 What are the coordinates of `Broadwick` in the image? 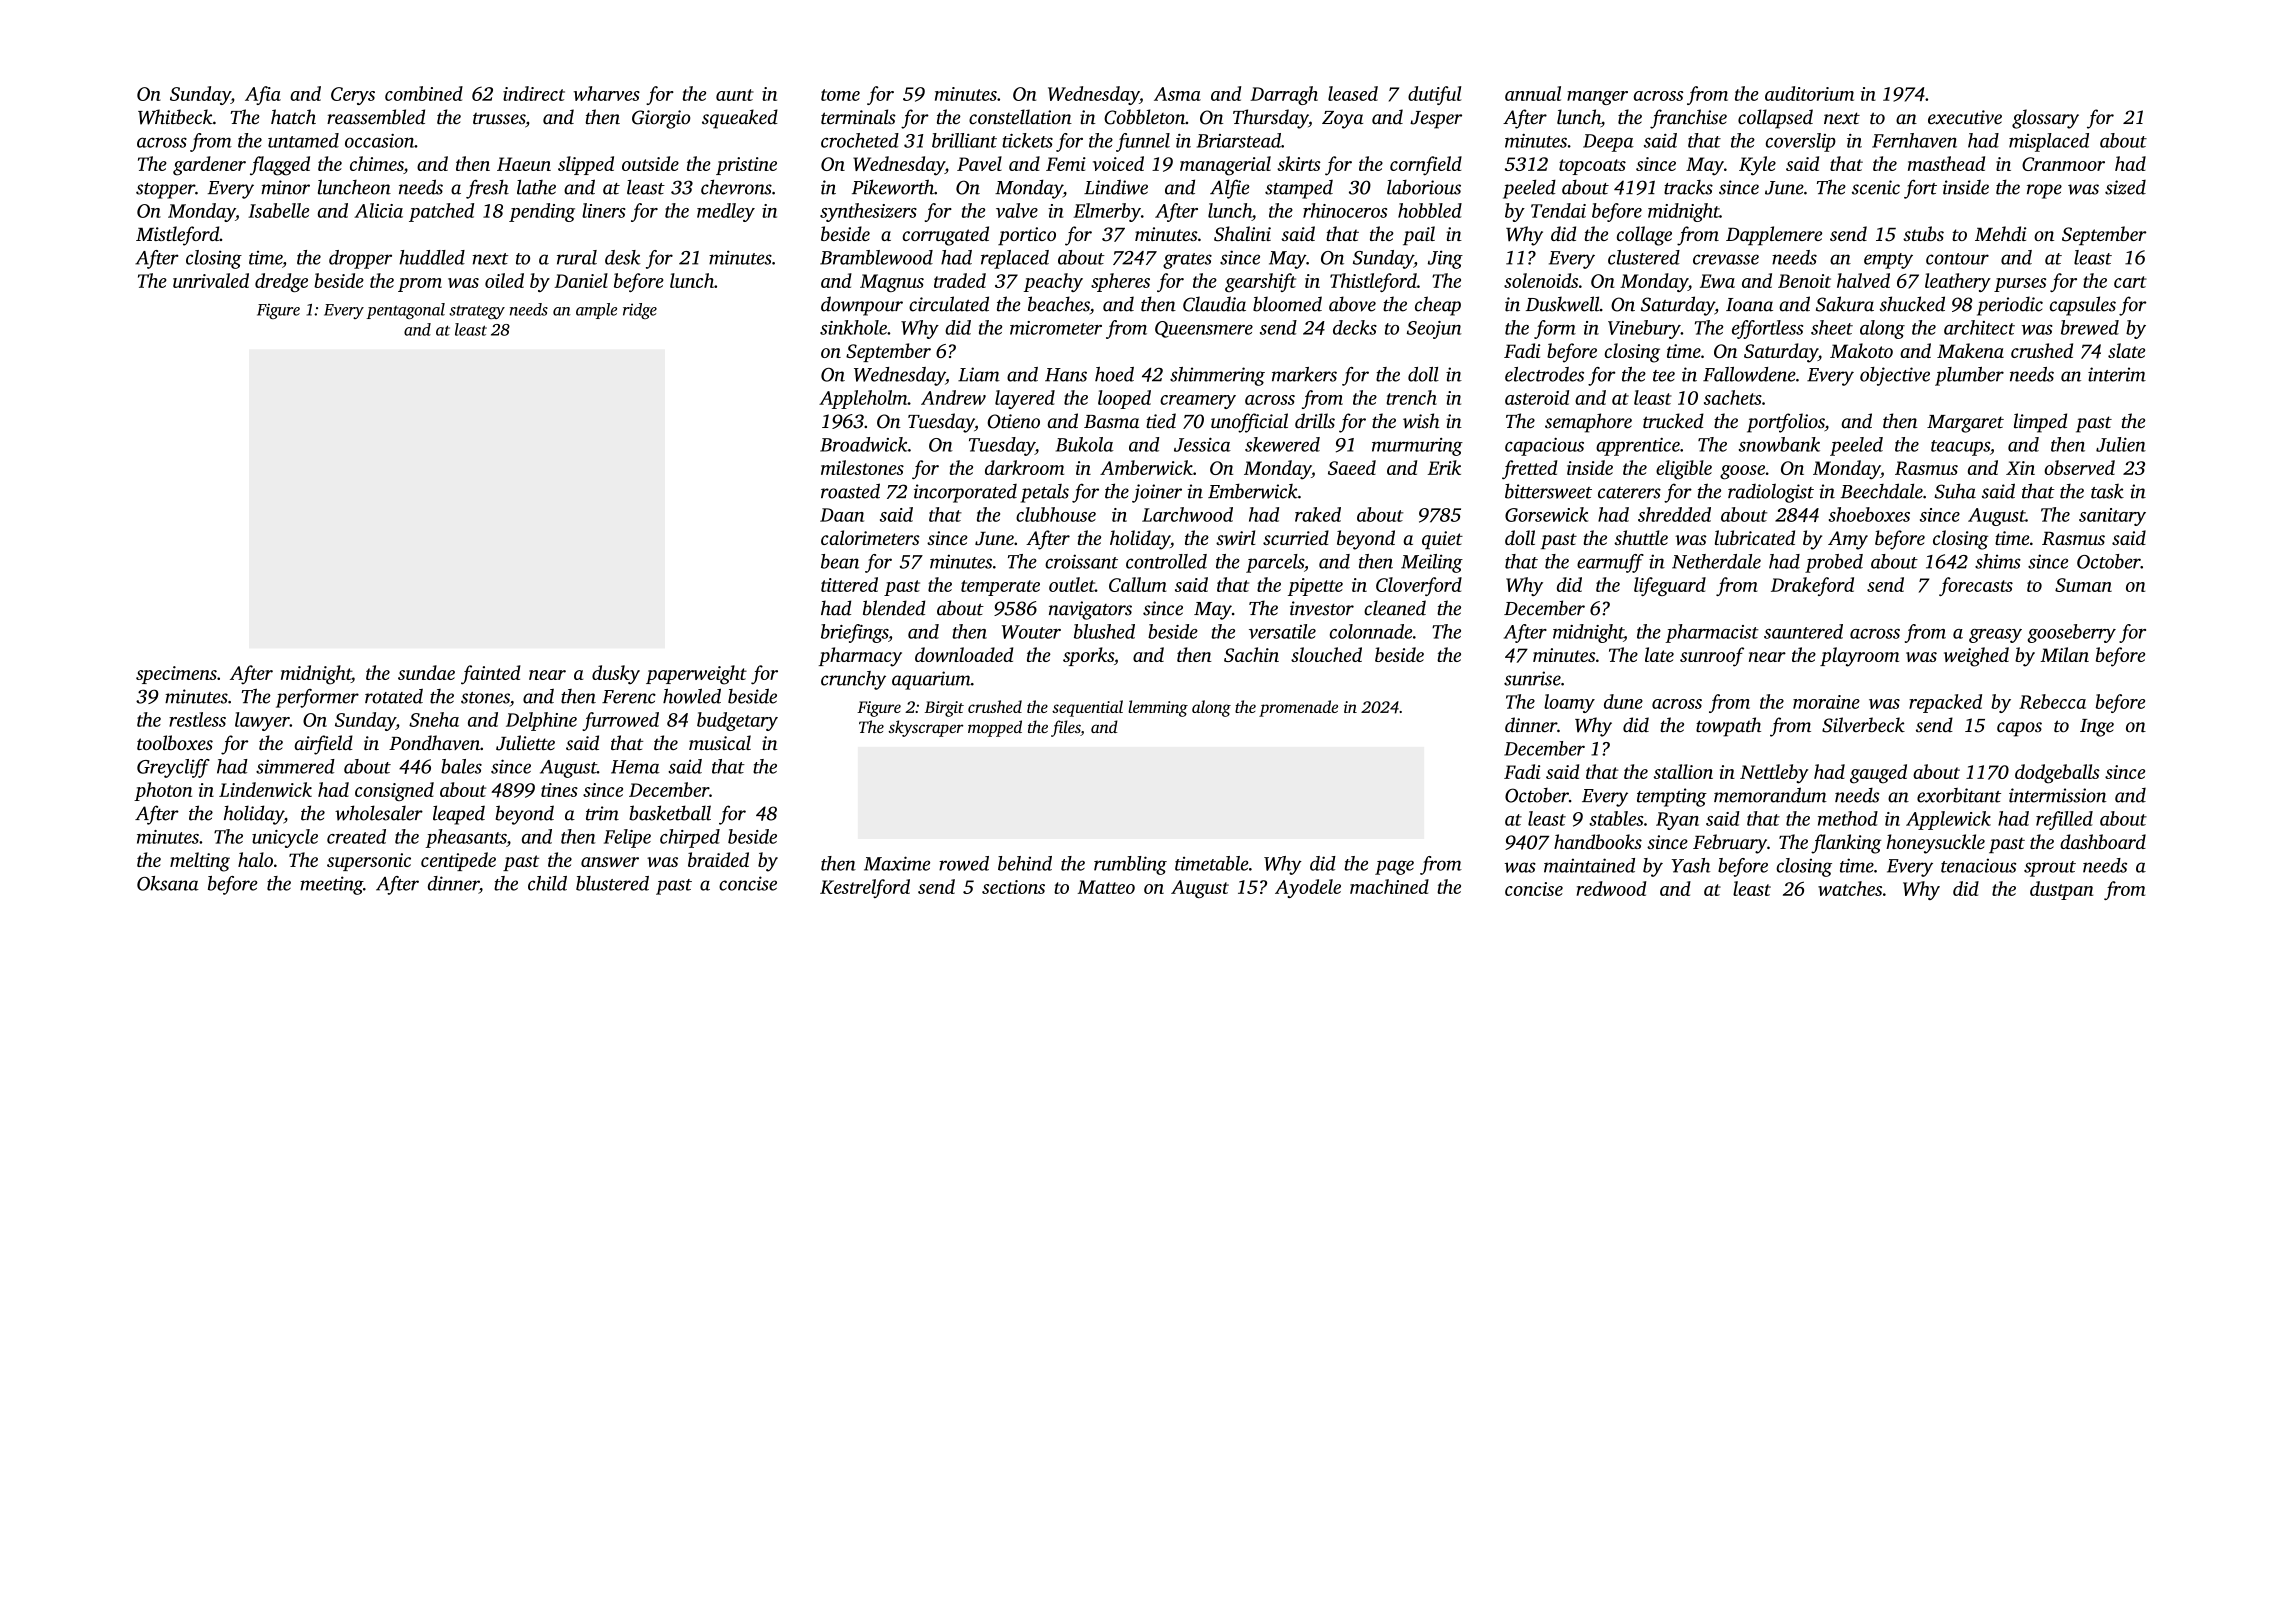 It's located at (864, 444).
